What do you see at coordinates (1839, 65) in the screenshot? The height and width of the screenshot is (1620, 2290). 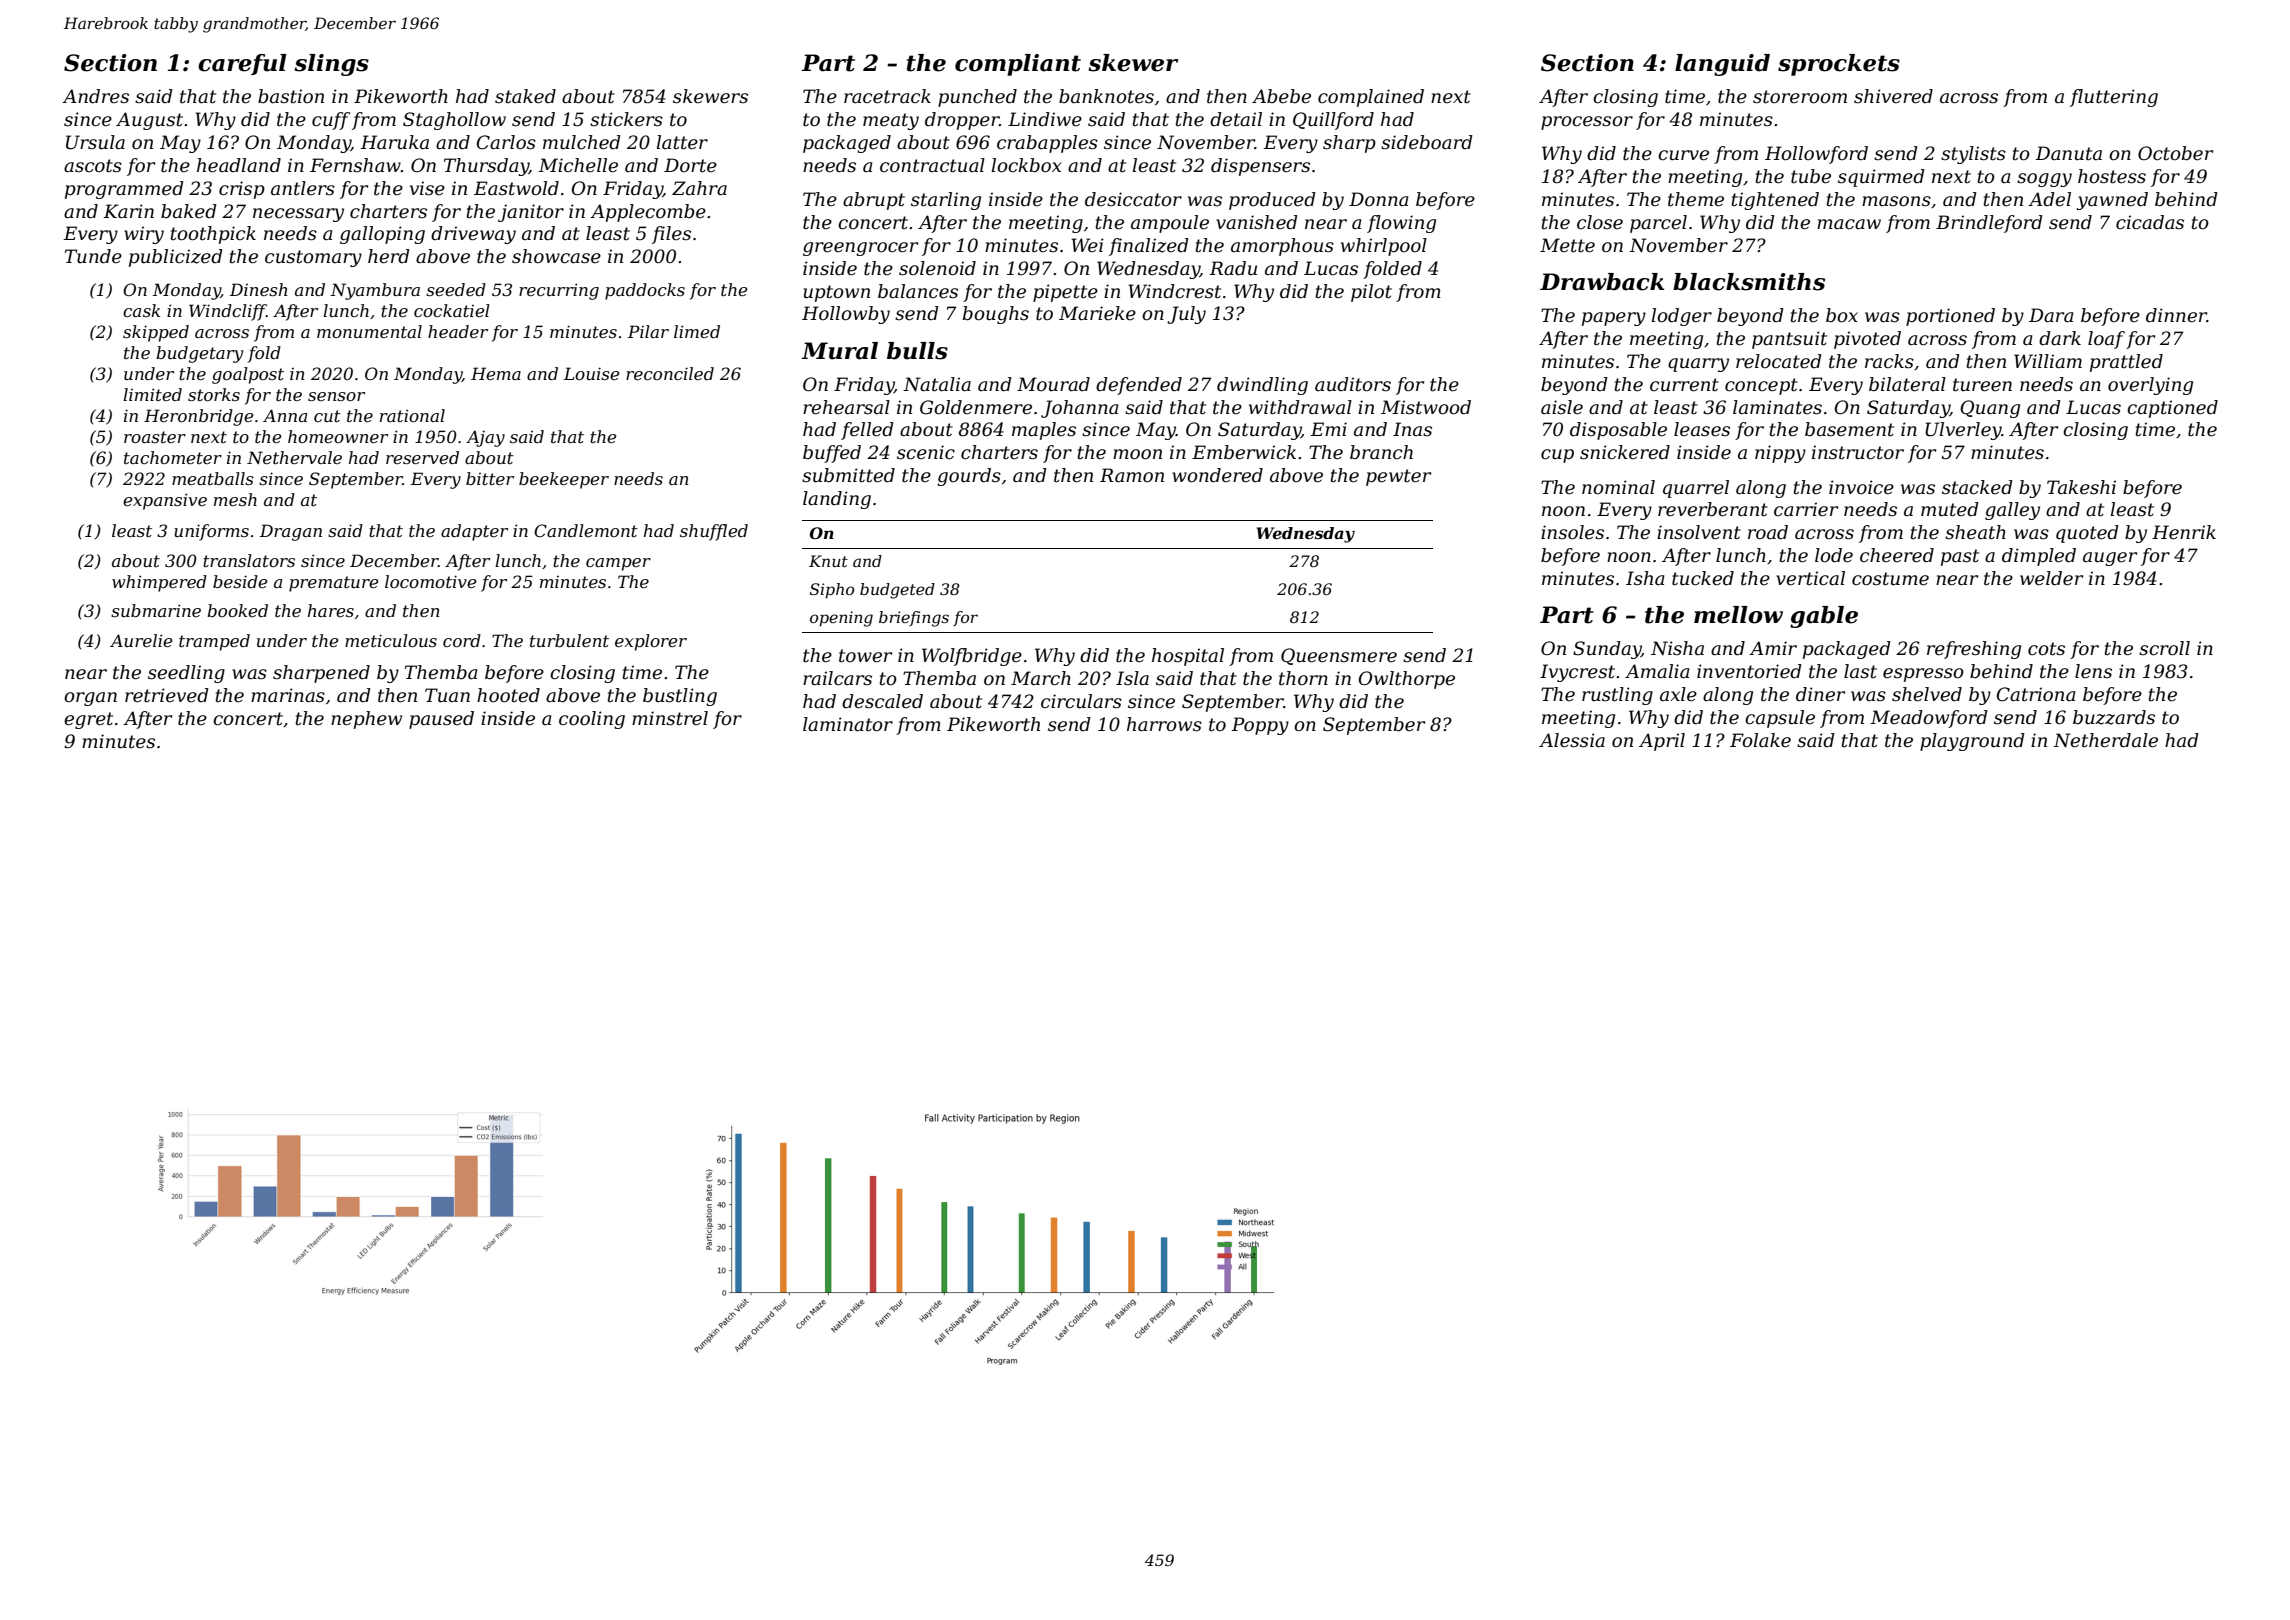 I see `sprockets` at bounding box center [1839, 65].
